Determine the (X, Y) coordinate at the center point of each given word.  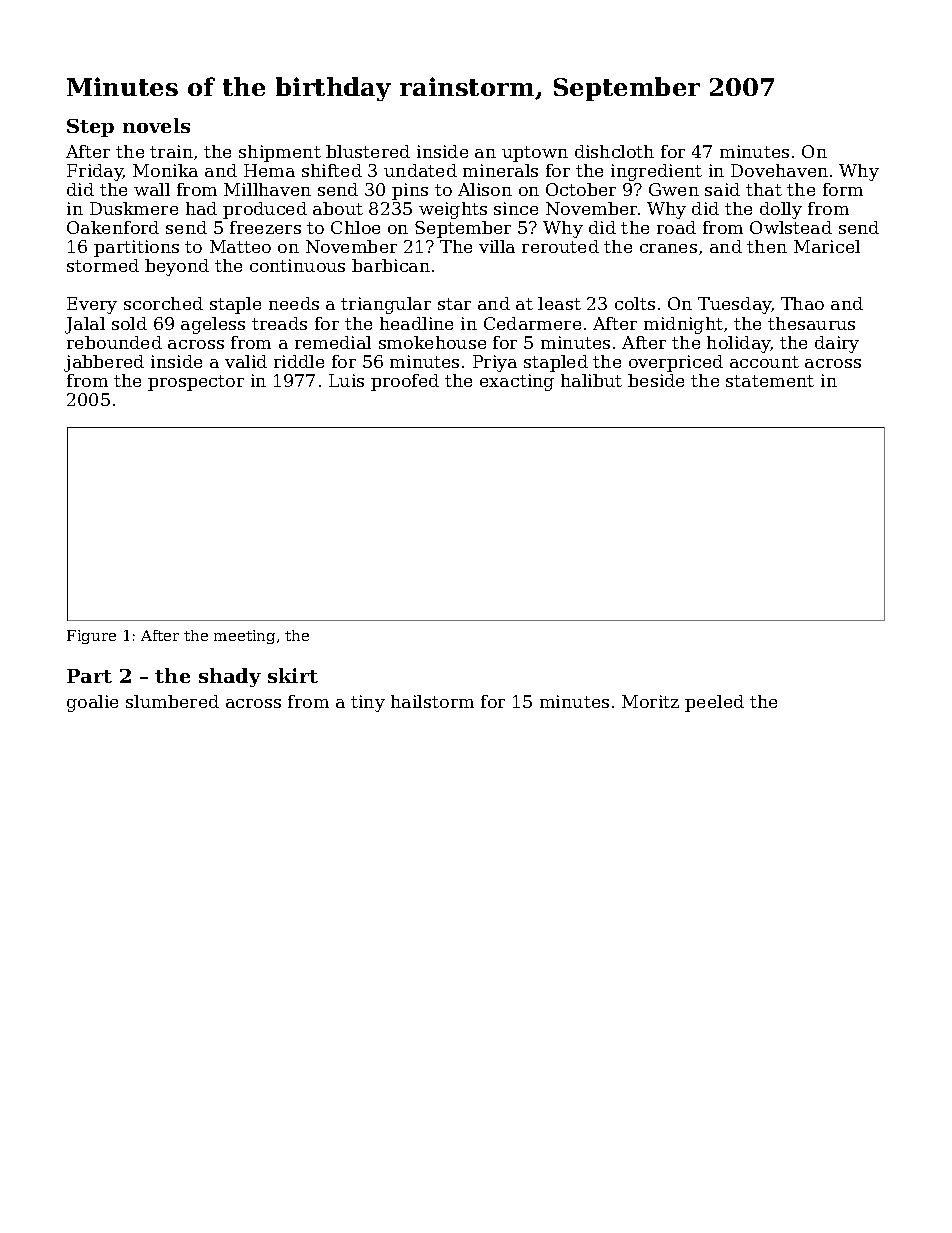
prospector (196, 383)
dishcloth (614, 151)
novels (156, 125)
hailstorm (432, 701)
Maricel (827, 246)
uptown (535, 154)
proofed (405, 382)
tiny (368, 703)
